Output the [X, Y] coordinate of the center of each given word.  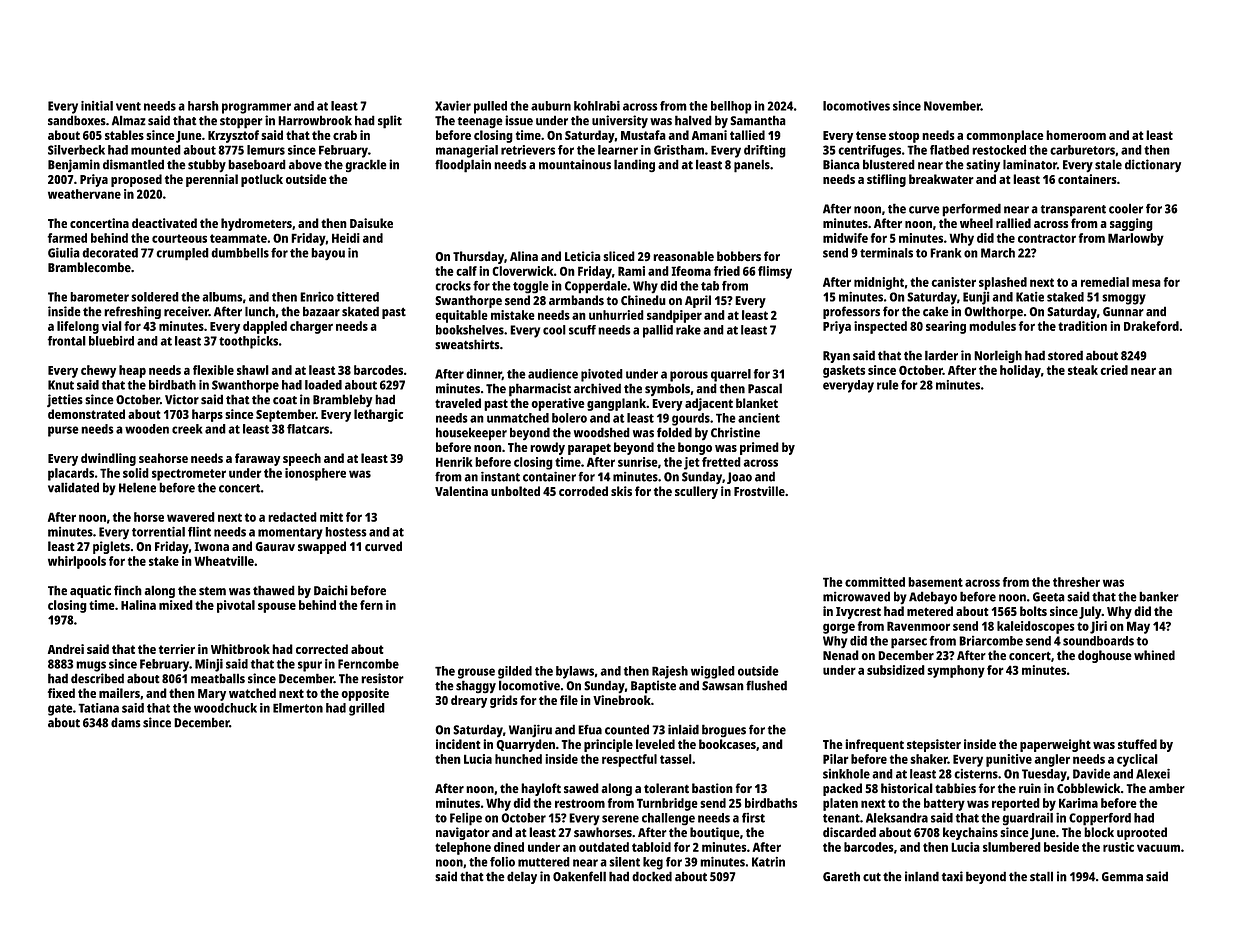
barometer [99, 297]
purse [63, 431]
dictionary [1153, 165]
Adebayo [933, 597]
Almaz [129, 120]
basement [935, 582]
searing [946, 327]
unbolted [515, 491]
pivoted [602, 375]
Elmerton [298, 708]
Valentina [461, 491]
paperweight [1055, 745]
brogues [724, 730]
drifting [765, 151]
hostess [346, 532]
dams [126, 722]
